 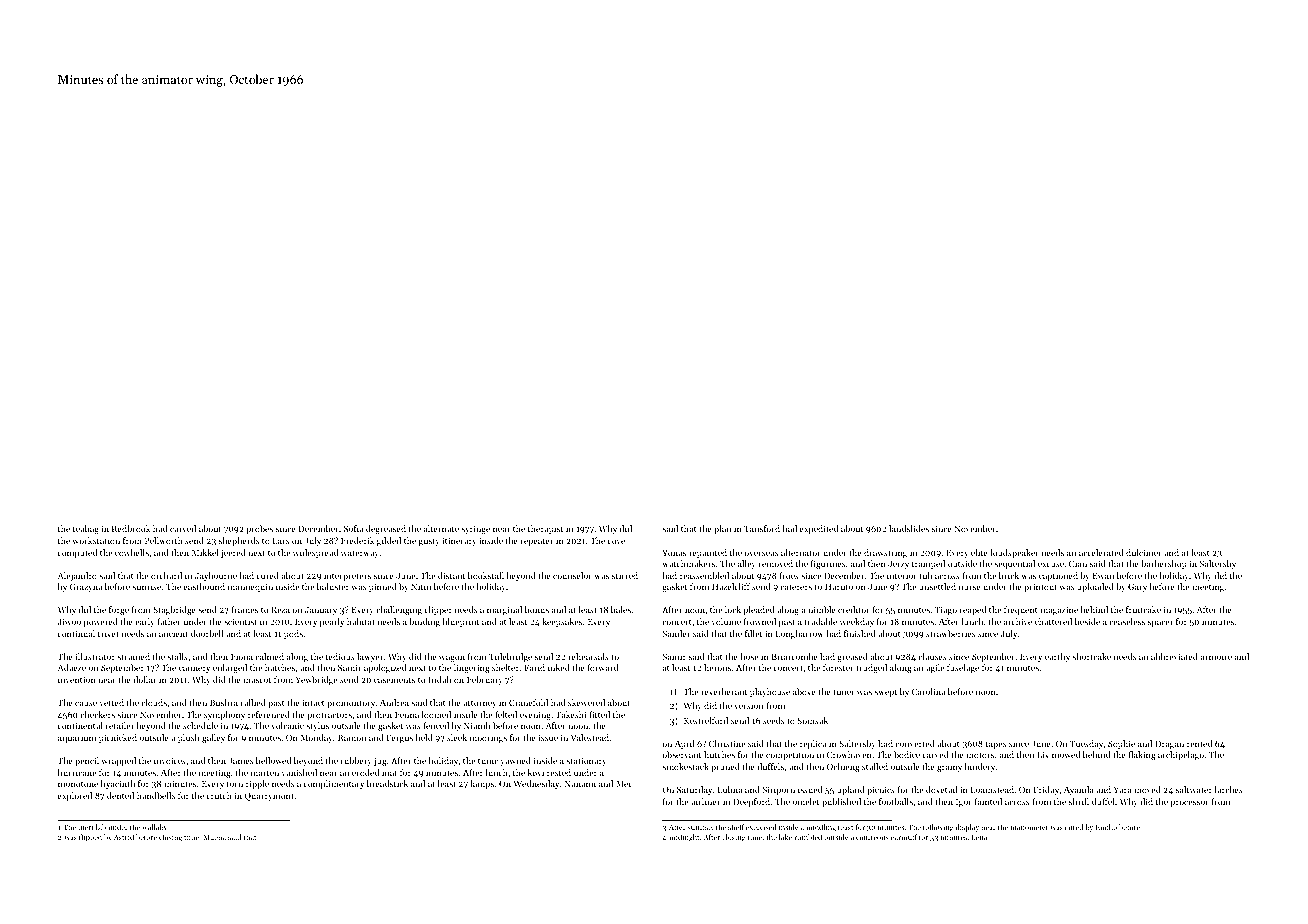 What do you see at coordinates (317, 726) in the screenshot?
I see `stylus` at bounding box center [317, 726].
